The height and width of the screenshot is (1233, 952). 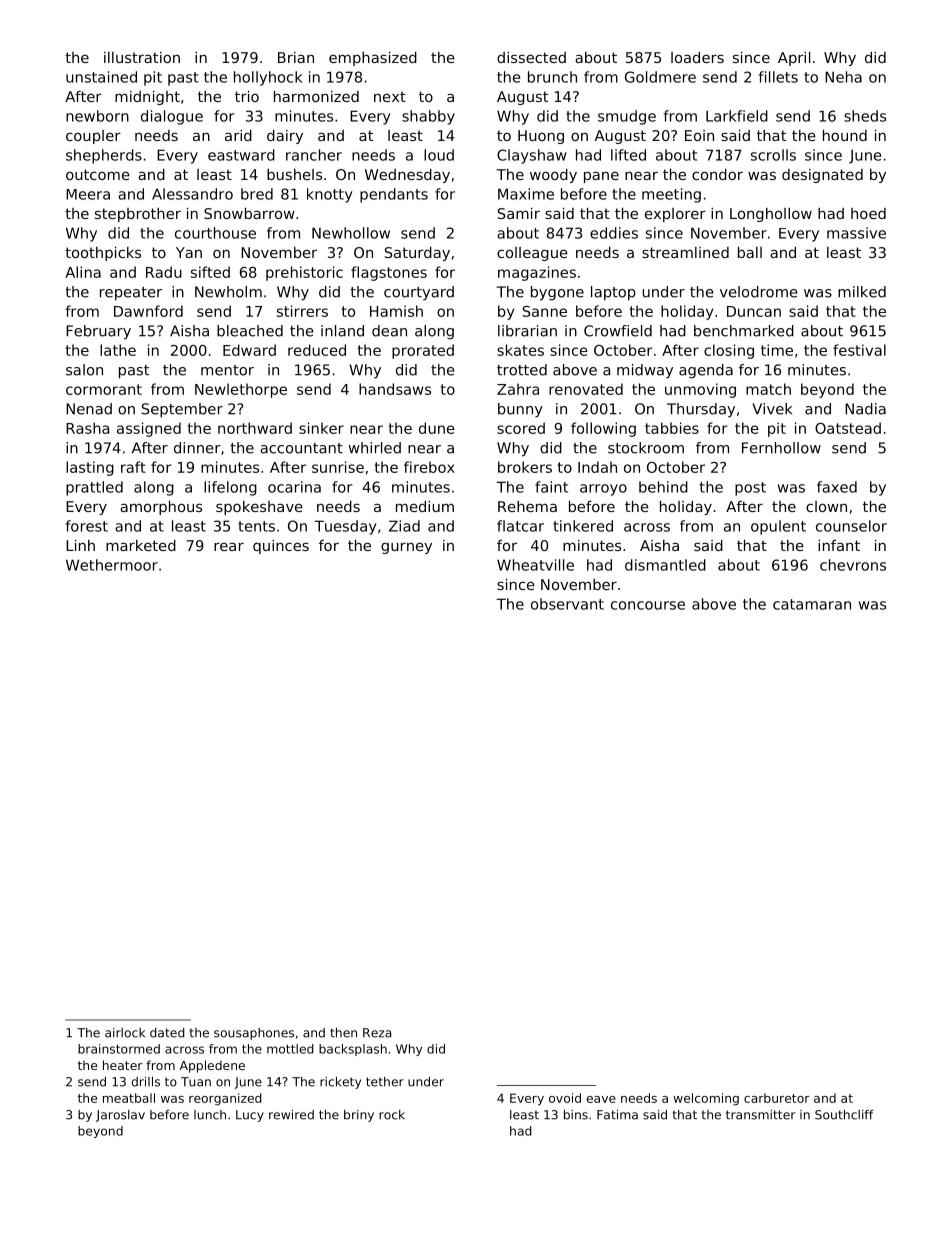 What do you see at coordinates (576, 1115) in the screenshot?
I see `bins` at bounding box center [576, 1115].
